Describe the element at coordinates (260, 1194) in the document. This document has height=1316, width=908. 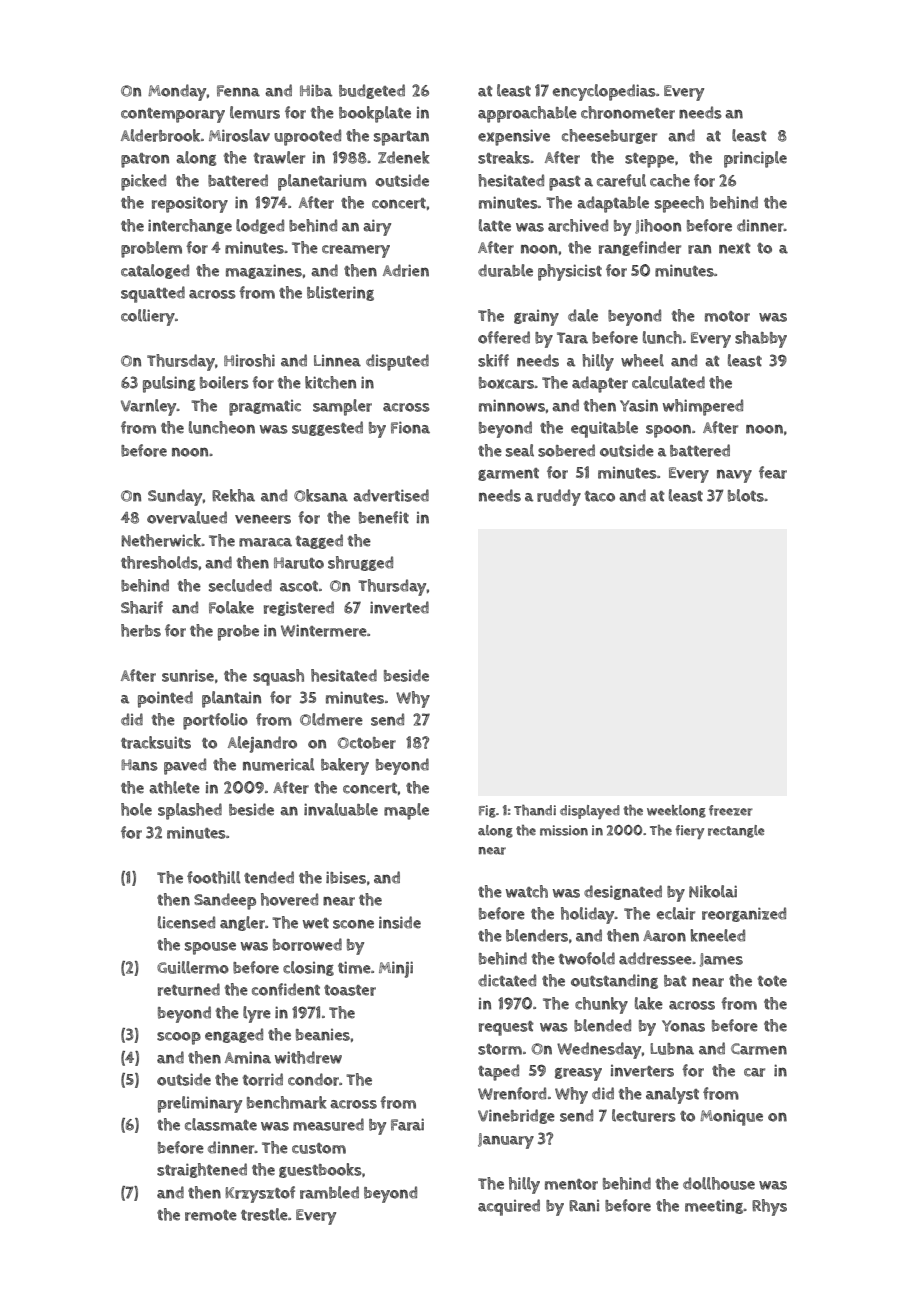
I see `Krzysztof` at that location.
